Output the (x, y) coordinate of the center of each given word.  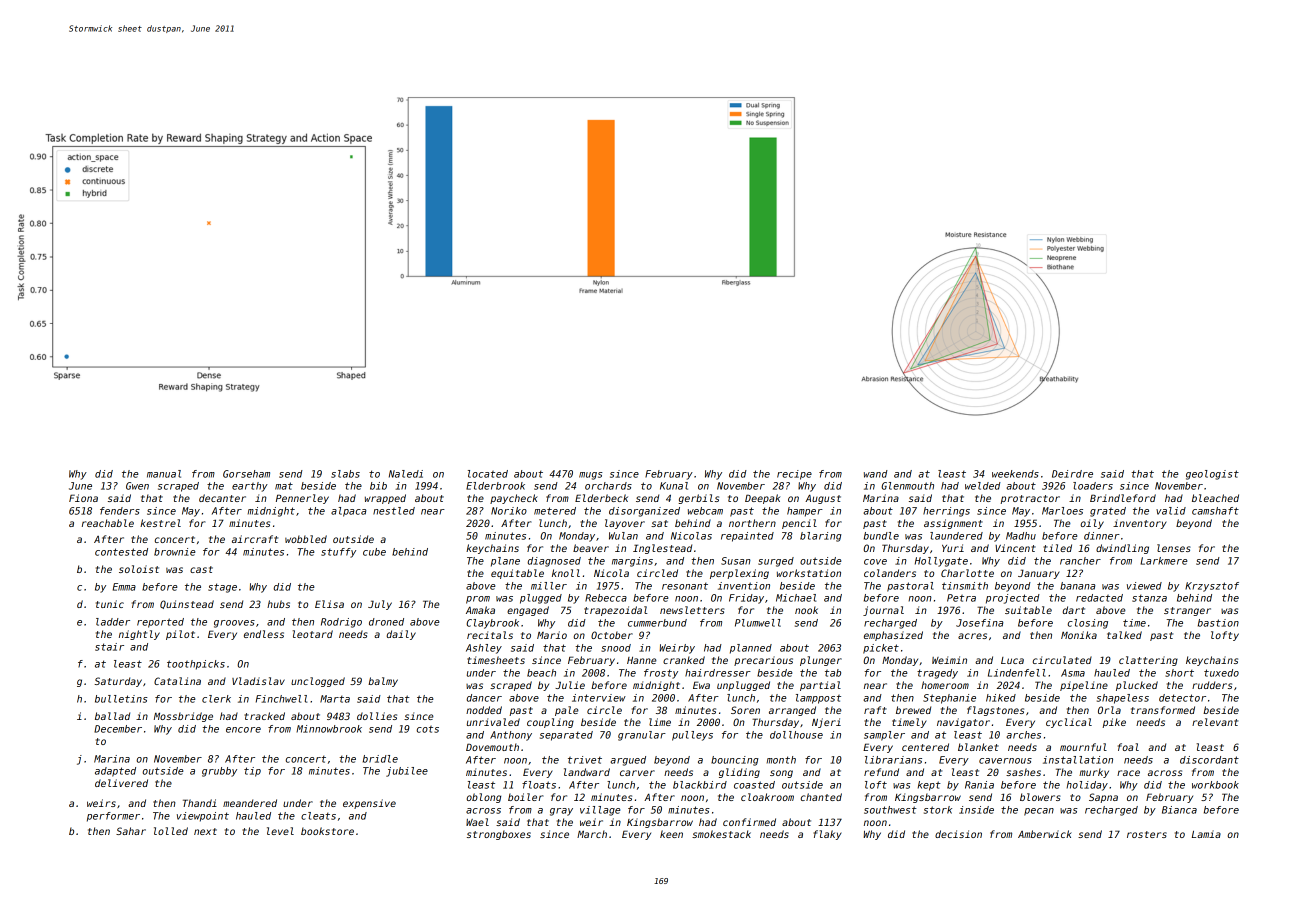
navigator (963, 723)
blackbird (700, 785)
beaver (591, 548)
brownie (174, 552)
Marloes (1062, 511)
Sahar (131, 831)
